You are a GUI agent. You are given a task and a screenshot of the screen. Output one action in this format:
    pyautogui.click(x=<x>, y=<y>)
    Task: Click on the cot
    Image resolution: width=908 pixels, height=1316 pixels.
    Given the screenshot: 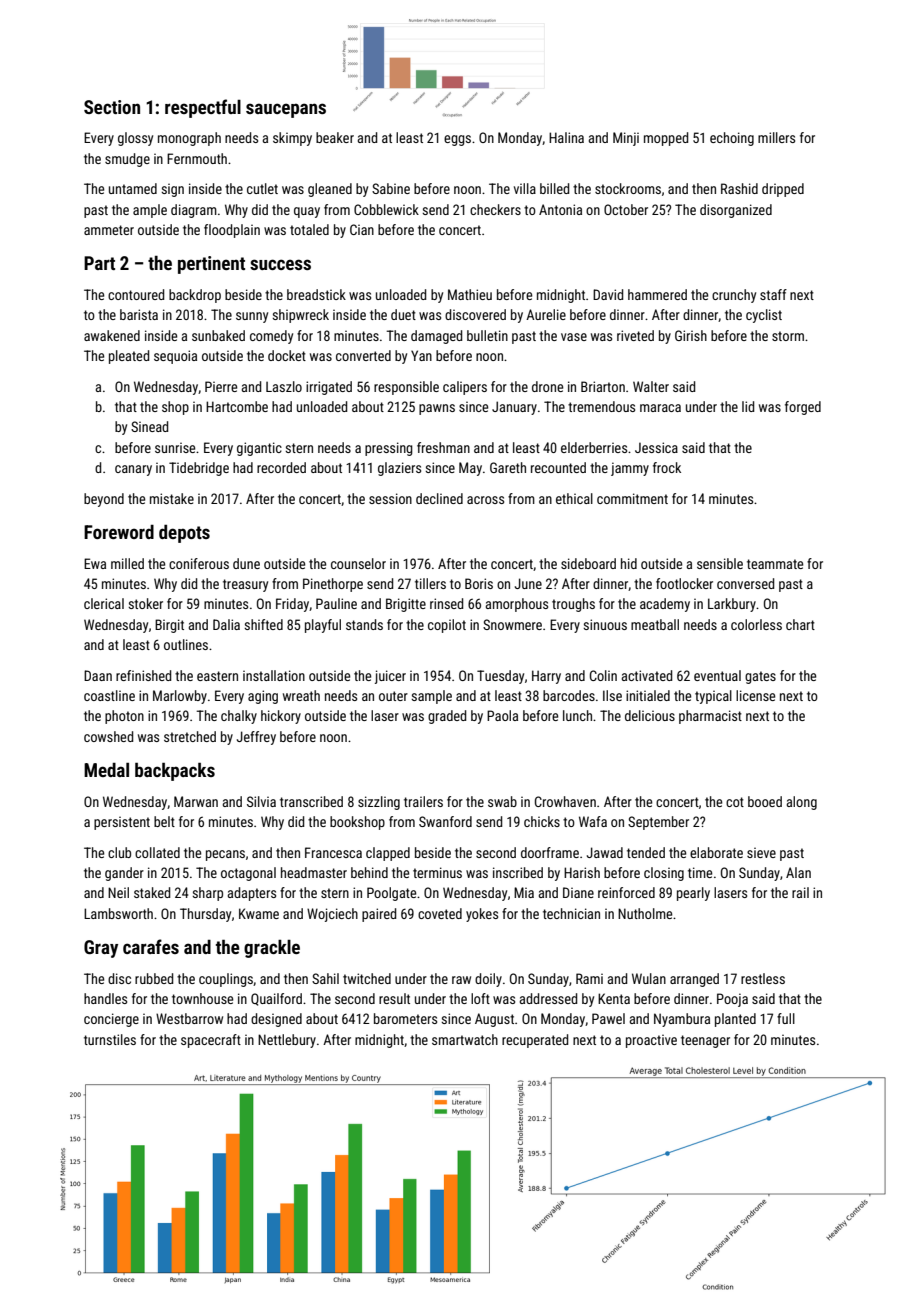 What is the action you would take?
    pyautogui.click(x=735, y=802)
